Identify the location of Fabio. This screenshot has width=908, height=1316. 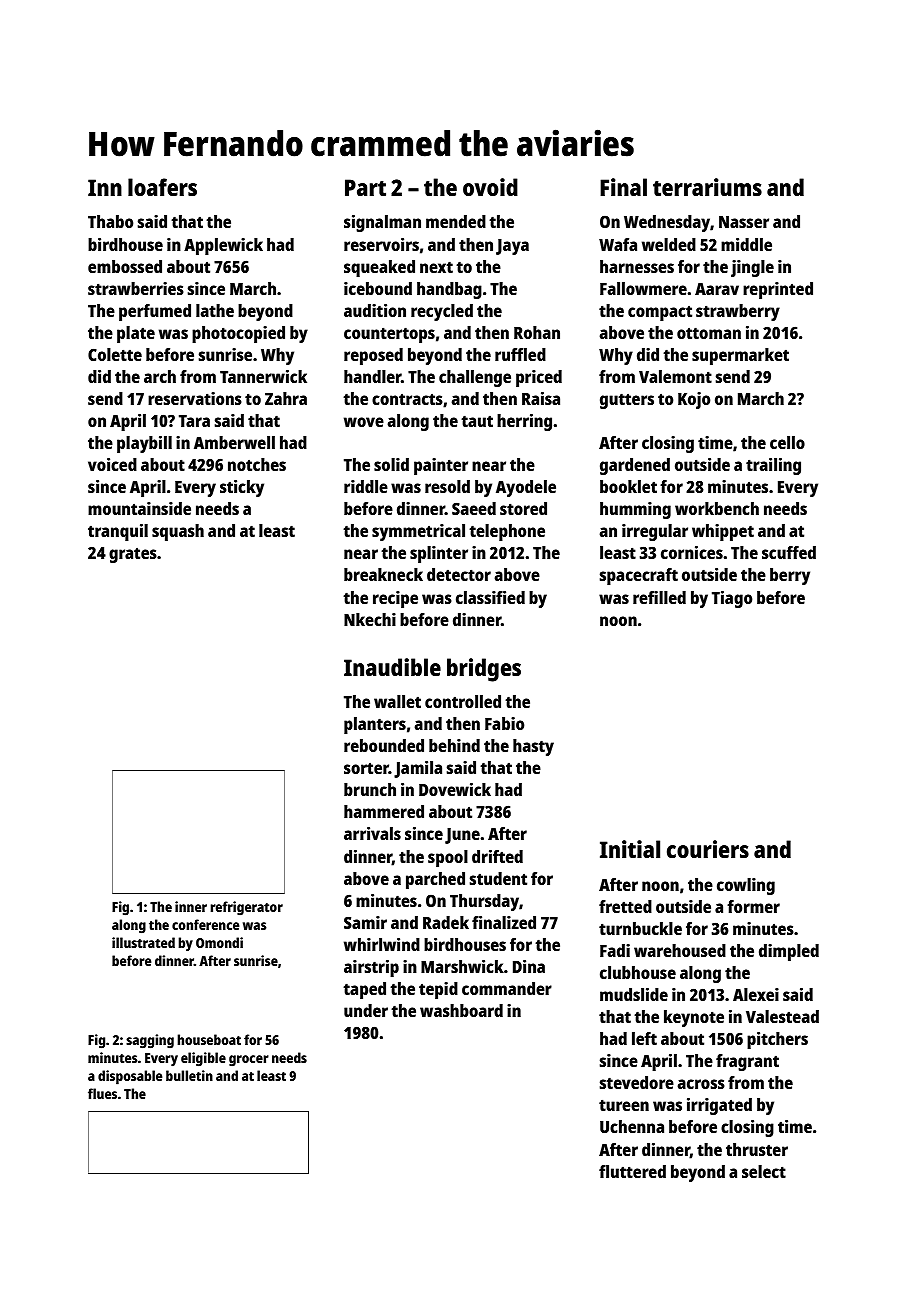
(504, 723).
